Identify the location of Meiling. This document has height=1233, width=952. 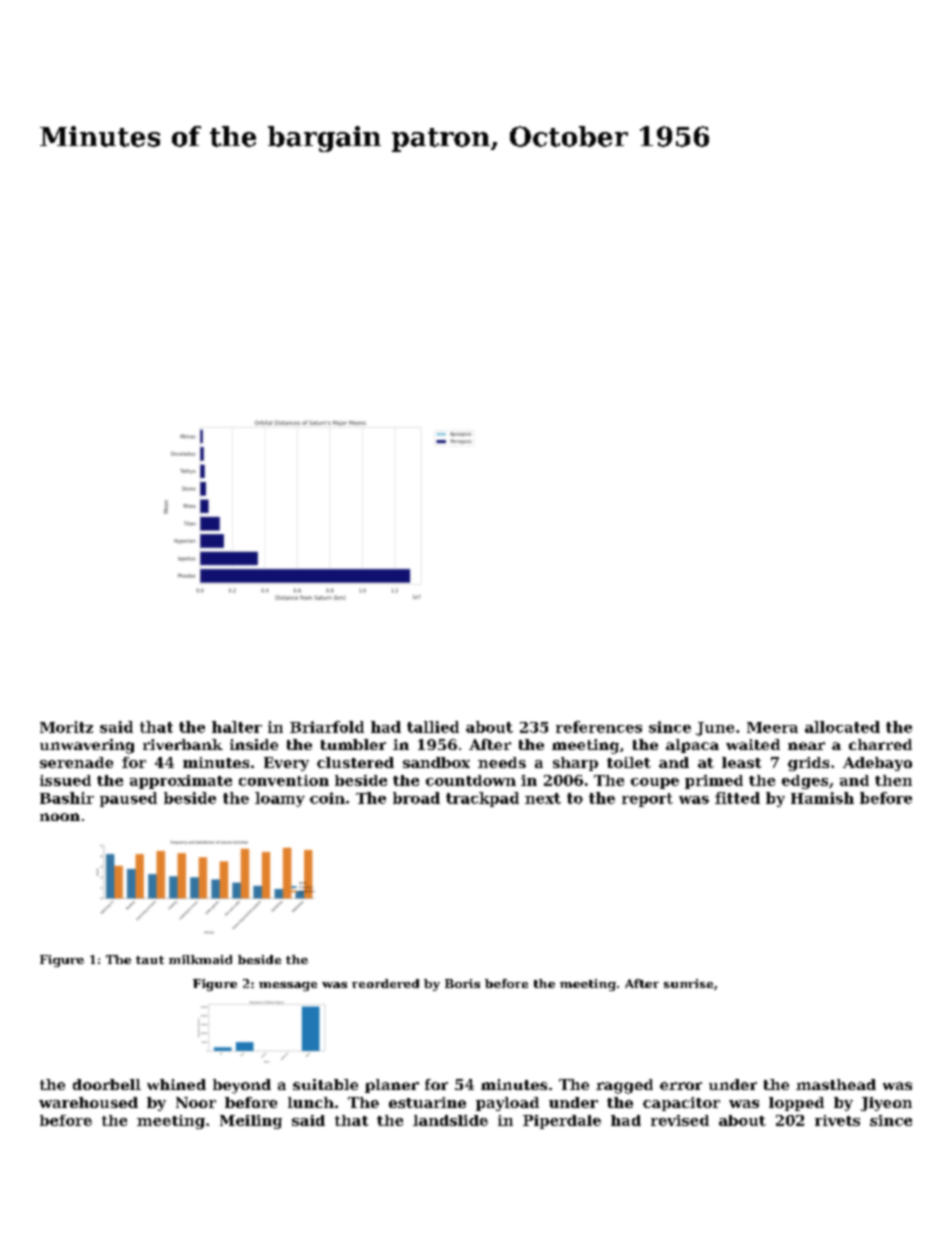
(251, 1122).
